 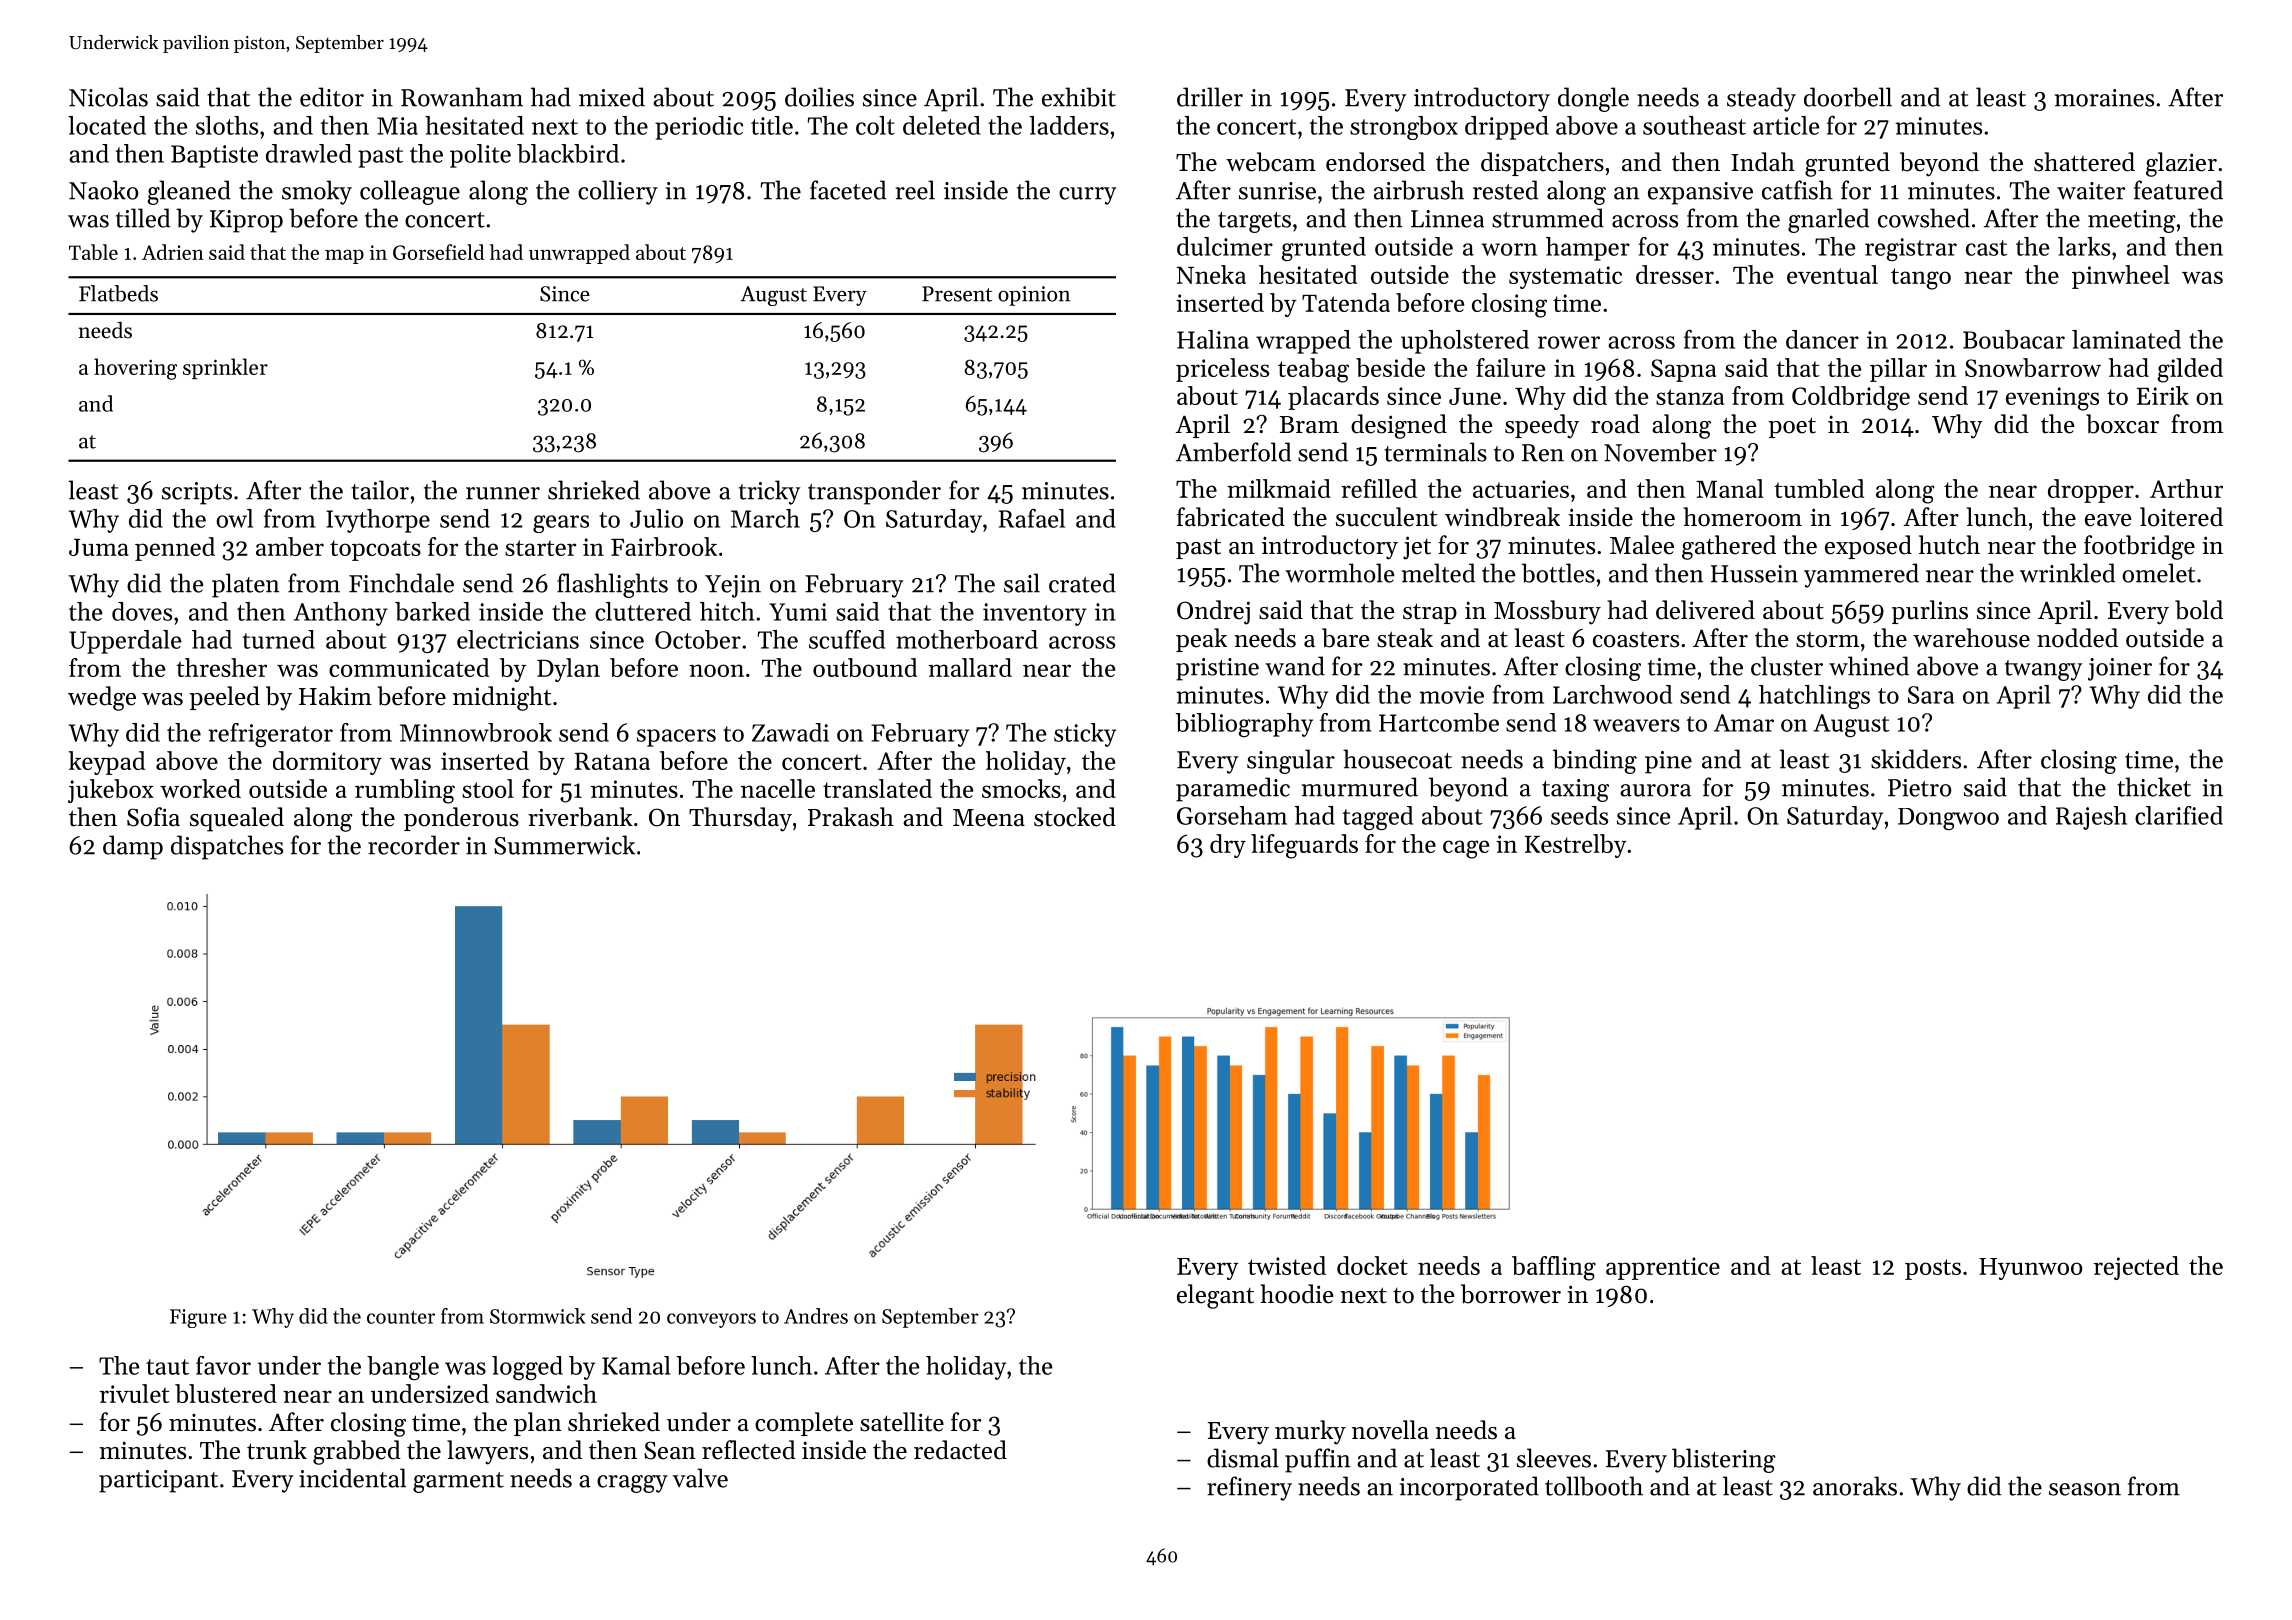 What do you see at coordinates (1032, 518) in the page?
I see `Rafael` at bounding box center [1032, 518].
